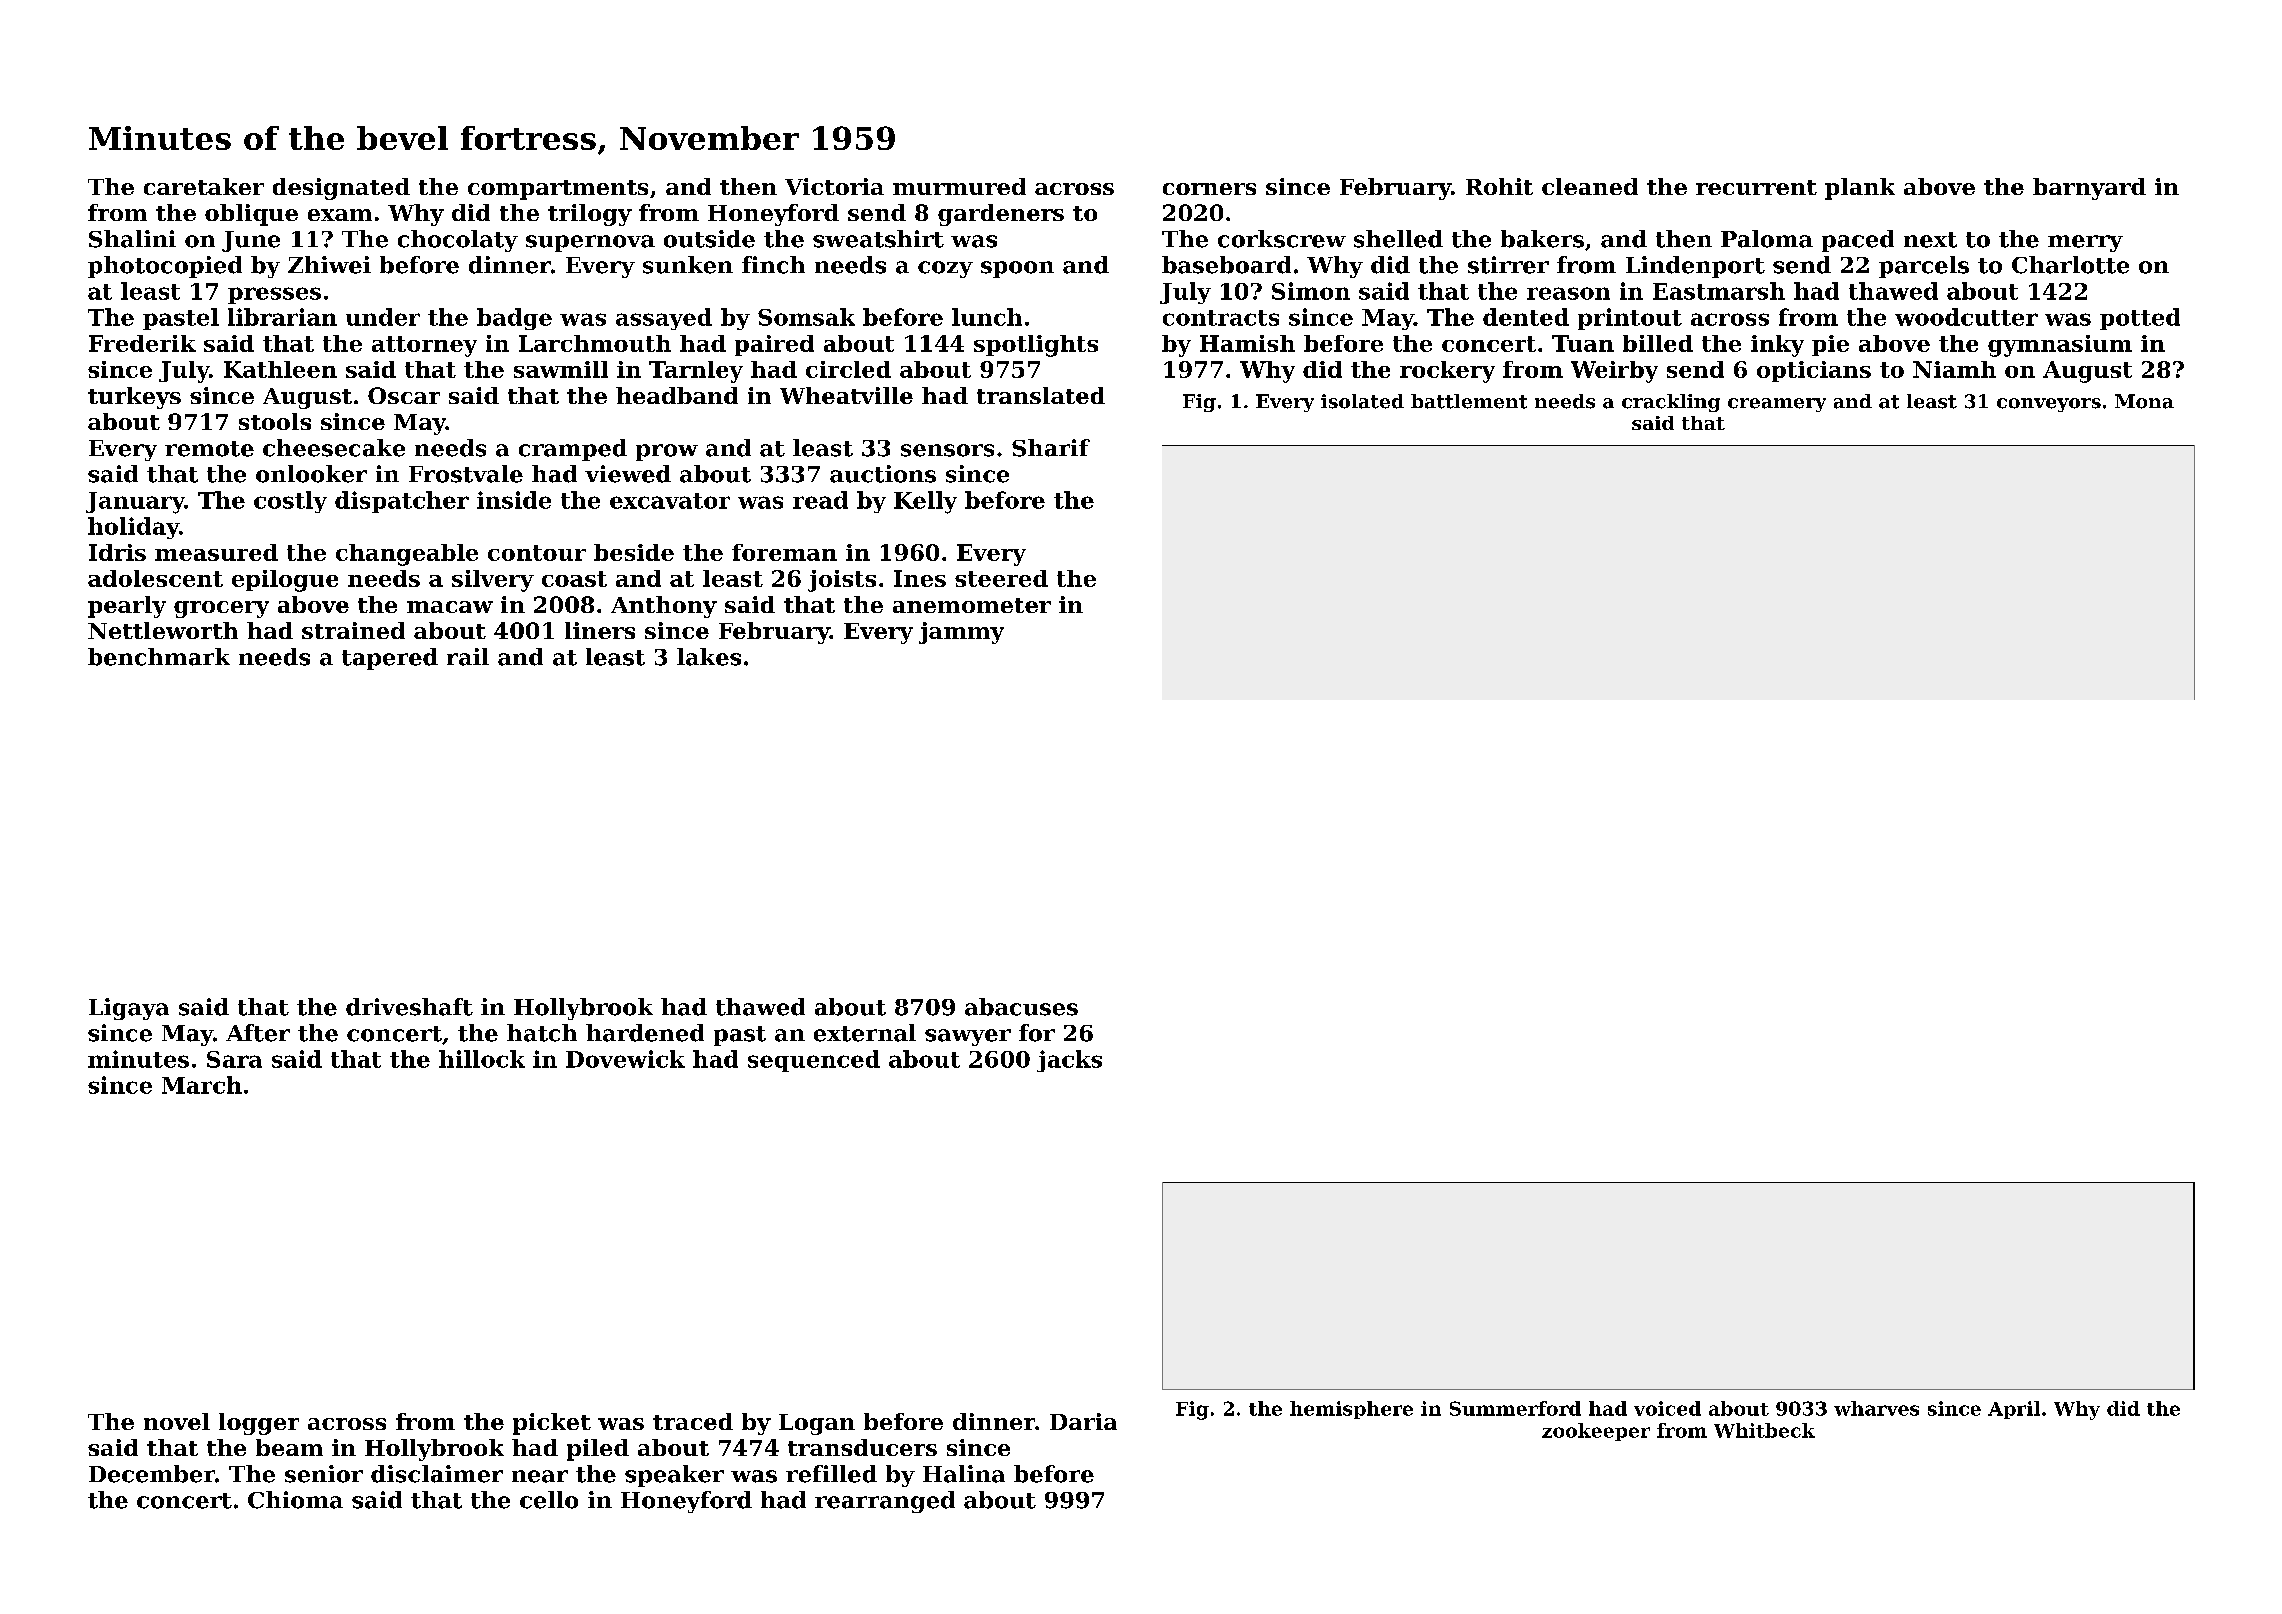 Image resolution: width=2282 pixels, height=1614 pixels. What do you see at coordinates (814, 1061) in the screenshot?
I see `sequenced` at bounding box center [814, 1061].
